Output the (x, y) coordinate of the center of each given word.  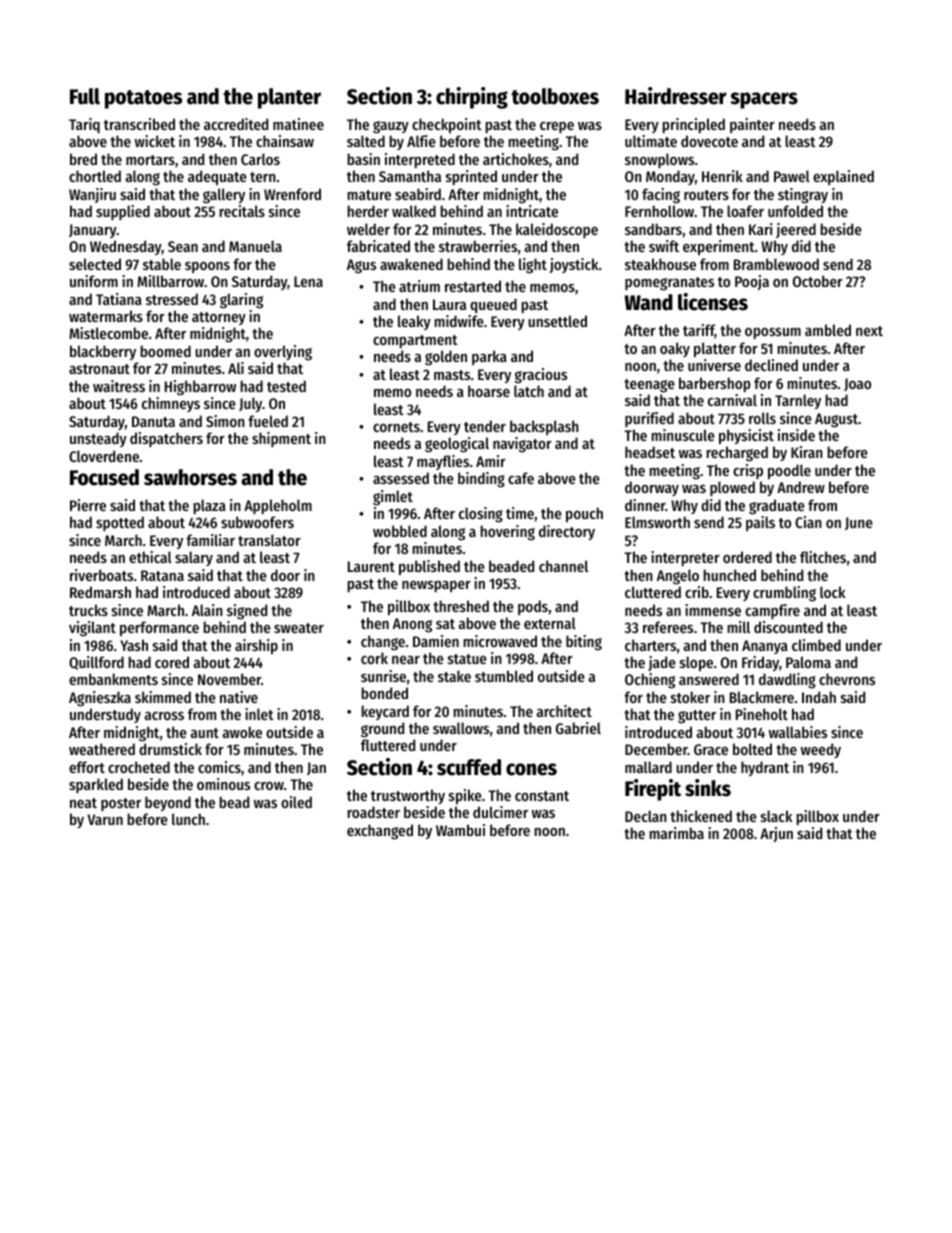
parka (489, 357)
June (859, 523)
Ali (236, 368)
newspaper (436, 586)
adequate (217, 177)
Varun (105, 819)
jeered (796, 230)
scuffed (469, 767)
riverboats (101, 575)
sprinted (471, 177)
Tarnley (798, 401)
